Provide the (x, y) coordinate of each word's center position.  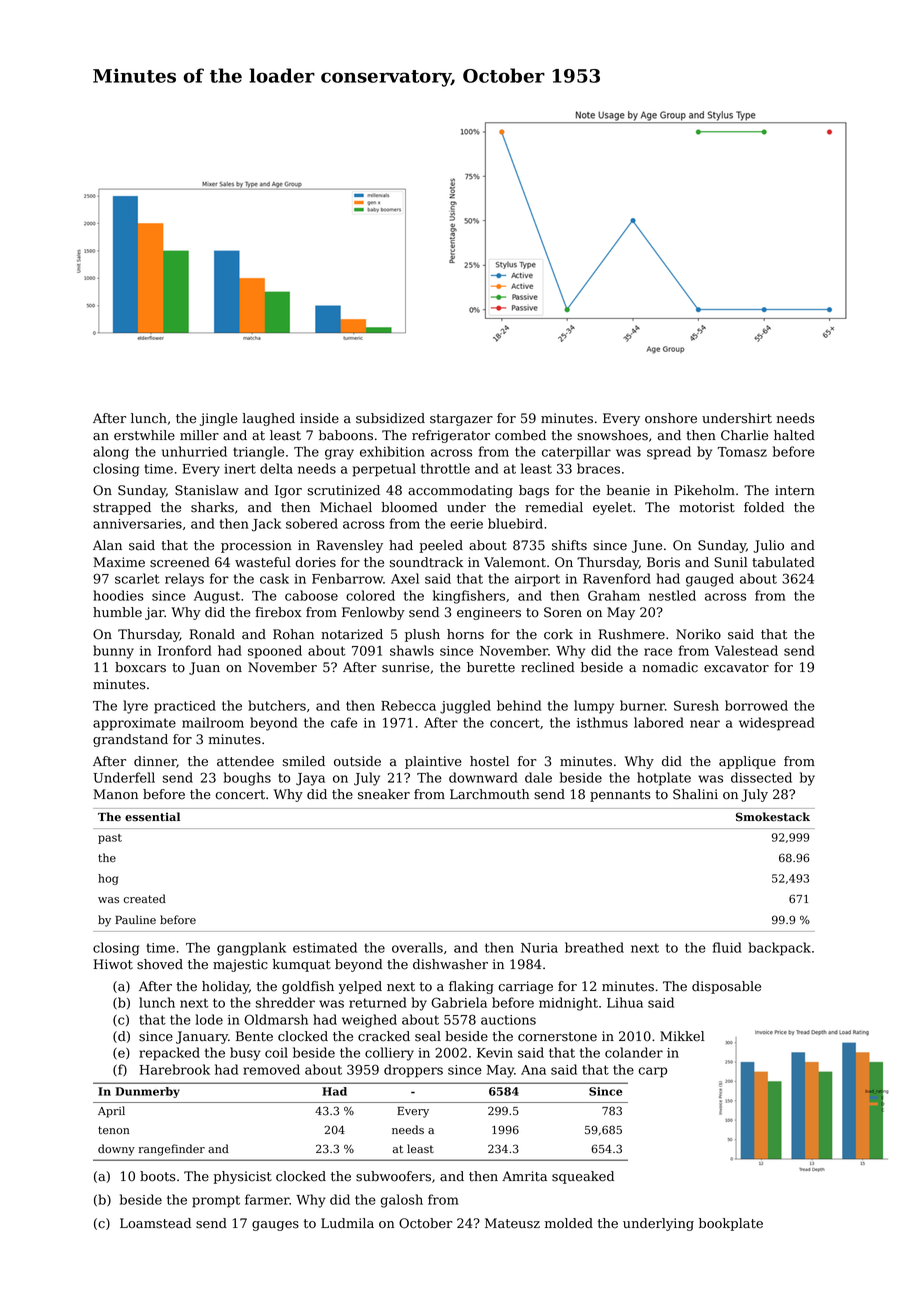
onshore (671, 418)
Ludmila (347, 1223)
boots (158, 1176)
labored (659, 722)
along (111, 453)
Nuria (539, 948)
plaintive (433, 762)
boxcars (140, 667)
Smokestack (773, 817)
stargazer (461, 420)
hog (108, 879)
